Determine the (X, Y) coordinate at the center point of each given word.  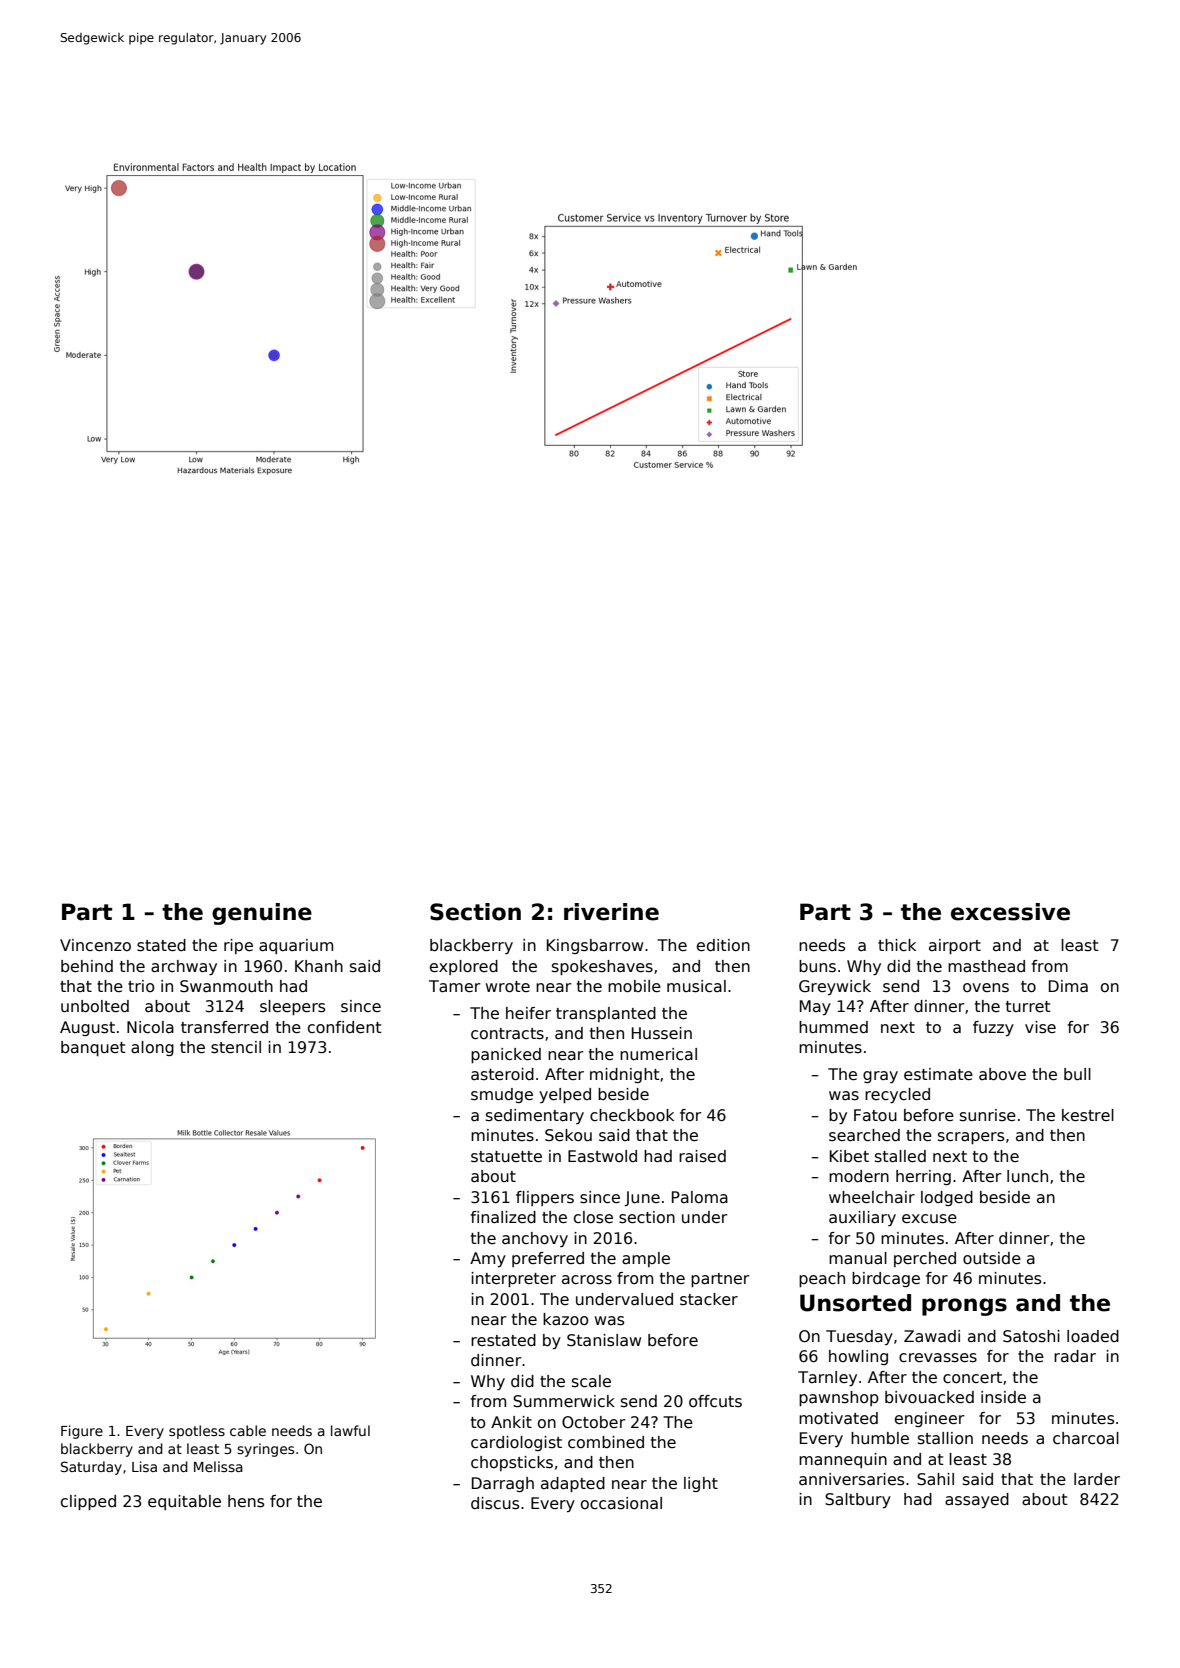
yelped (565, 1095)
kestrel (1088, 1115)
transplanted (606, 1014)
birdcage (886, 1279)
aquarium (296, 946)
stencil (236, 1047)
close (593, 1217)
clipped (88, 1502)
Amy (488, 1259)
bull (1077, 1074)
